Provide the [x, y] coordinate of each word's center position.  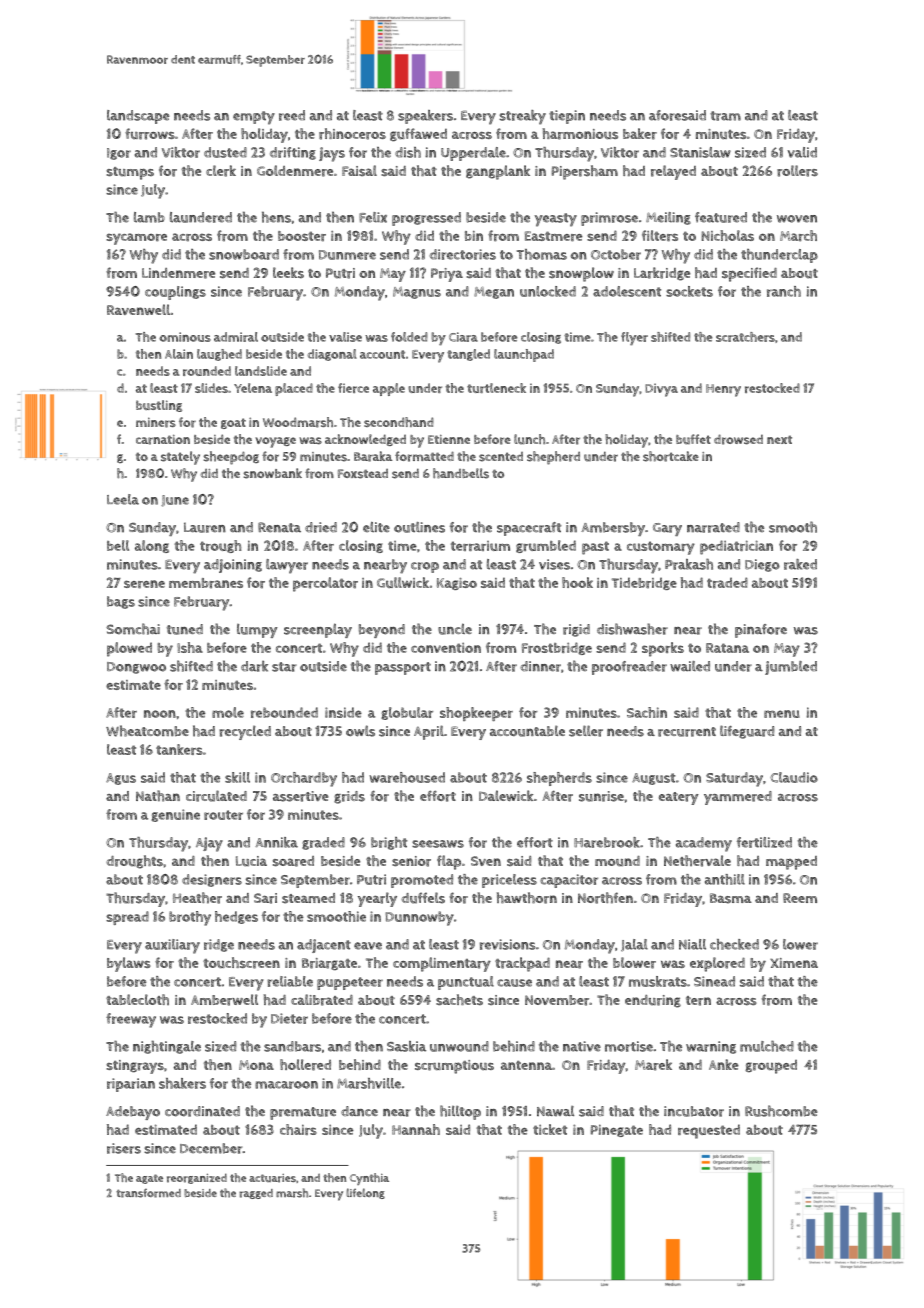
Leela [123, 499]
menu [782, 714]
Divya [661, 390]
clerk [221, 171]
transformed [148, 1193]
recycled [245, 732]
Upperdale [473, 154]
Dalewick [506, 795]
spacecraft [529, 529]
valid [802, 152]
